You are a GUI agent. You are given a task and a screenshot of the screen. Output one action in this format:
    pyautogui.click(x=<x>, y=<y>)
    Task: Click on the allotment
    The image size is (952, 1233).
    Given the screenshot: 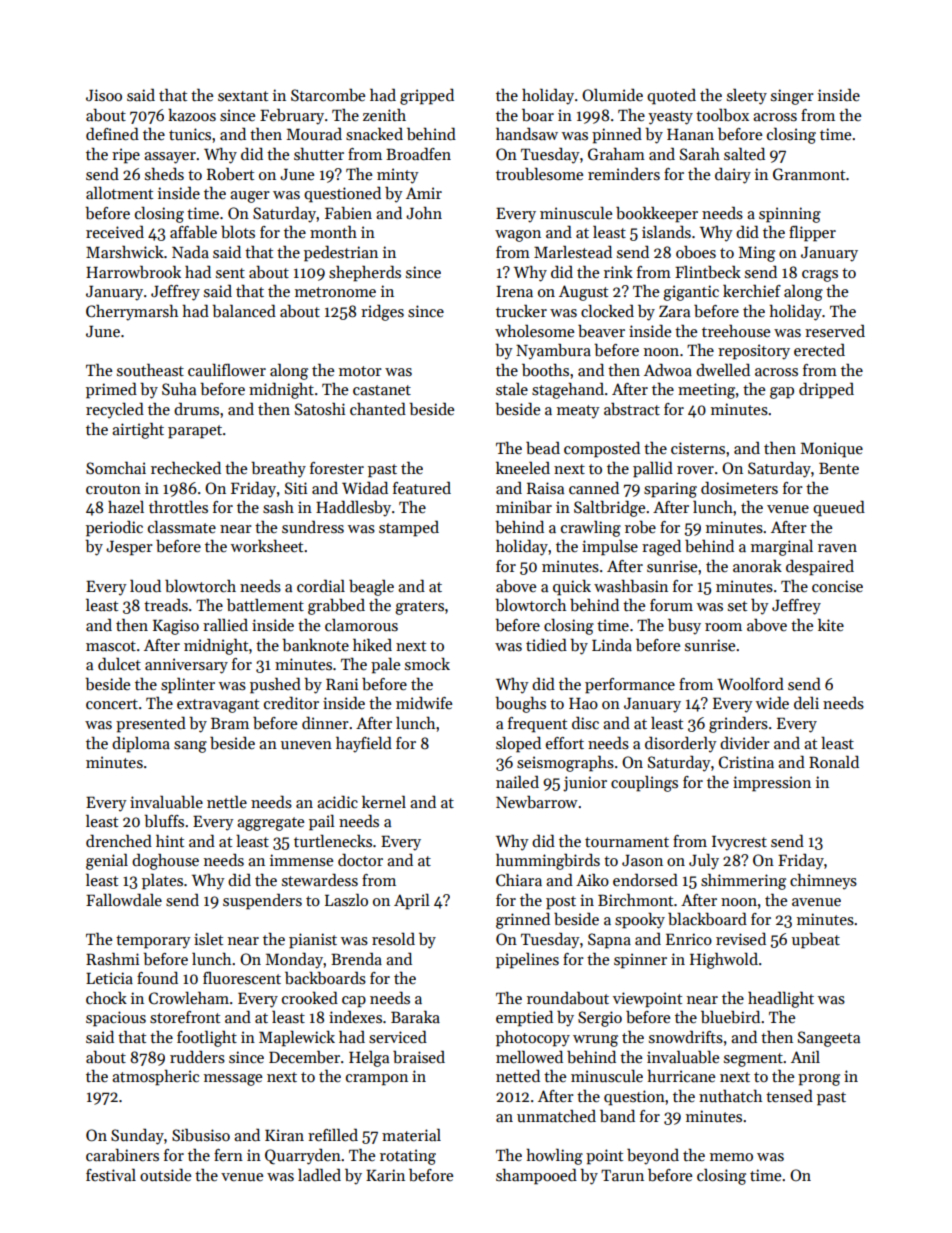 What is the action you would take?
    pyautogui.click(x=119, y=192)
